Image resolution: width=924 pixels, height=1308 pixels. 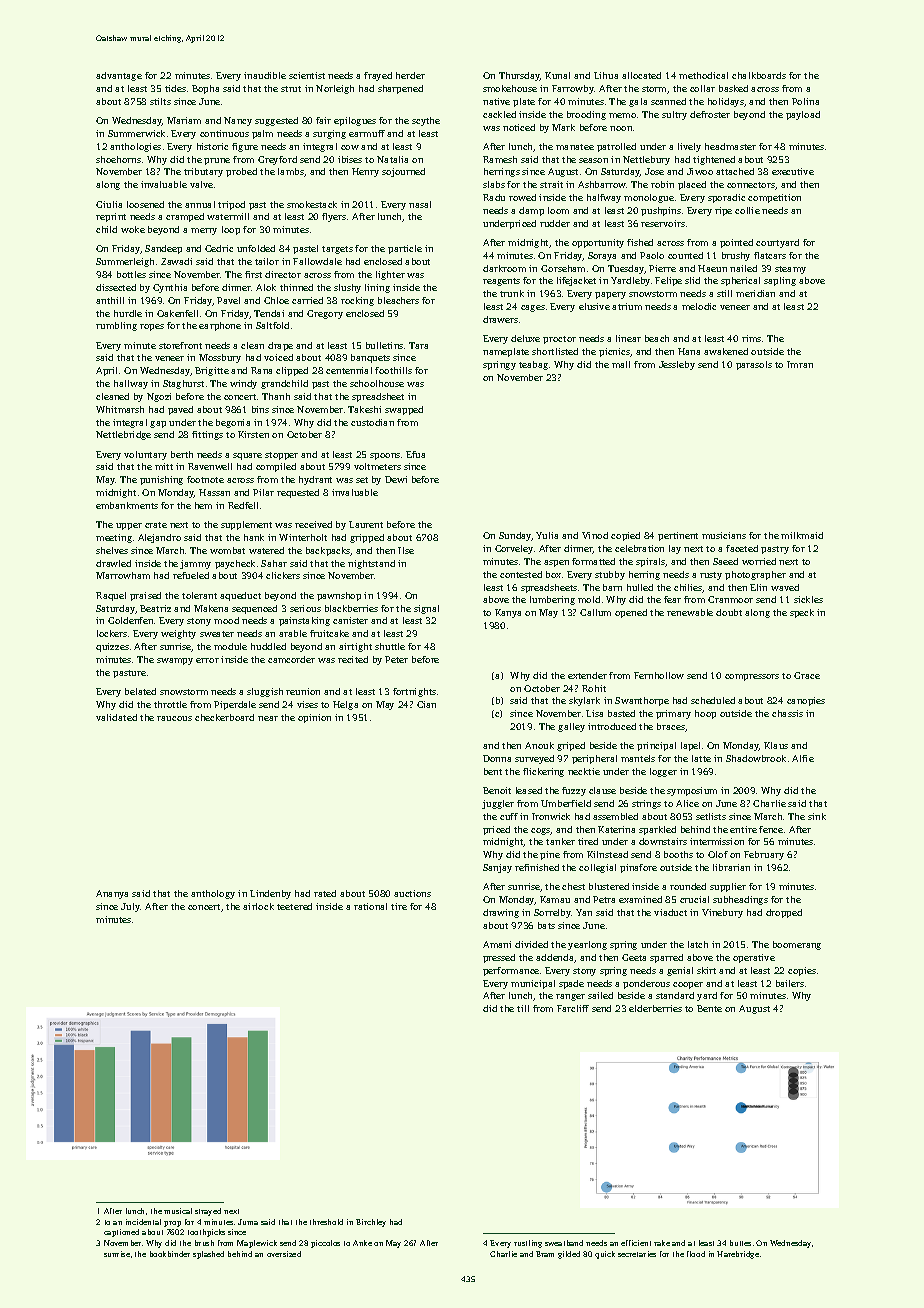 What do you see at coordinates (509, 816) in the screenshot?
I see `cuff` at bounding box center [509, 816].
